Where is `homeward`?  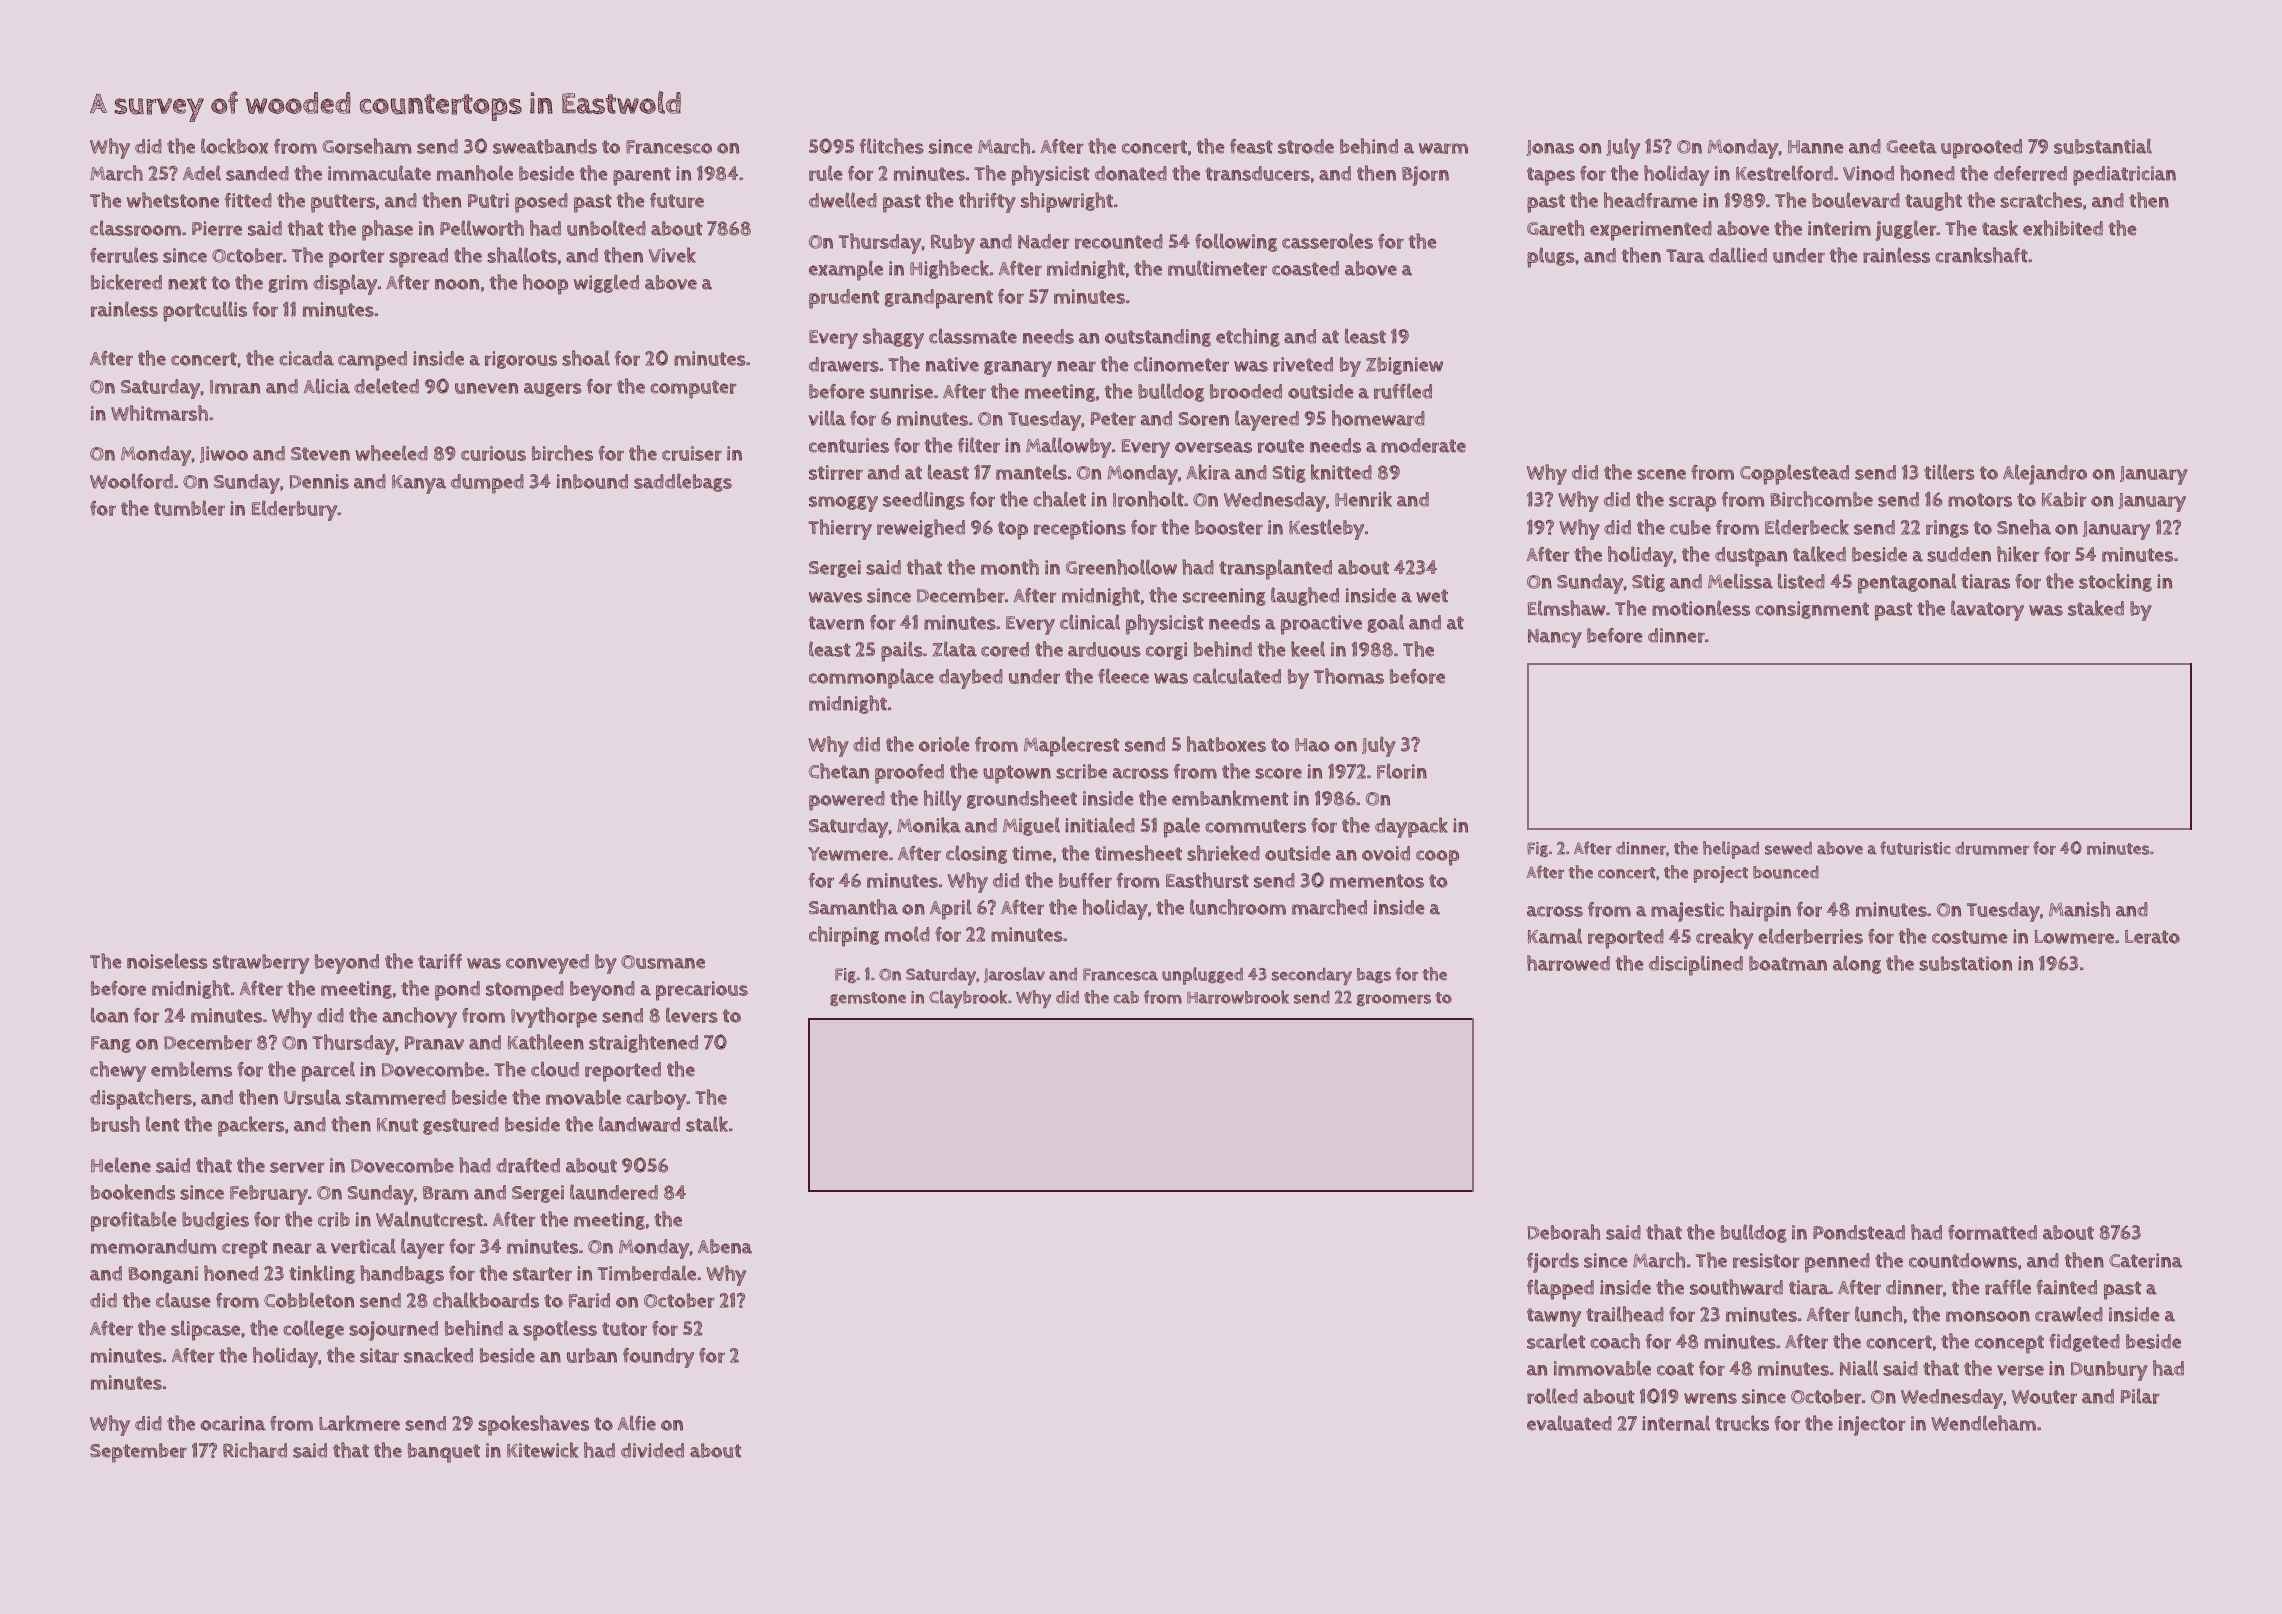 homeward is located at coordinates (1378, 418).
